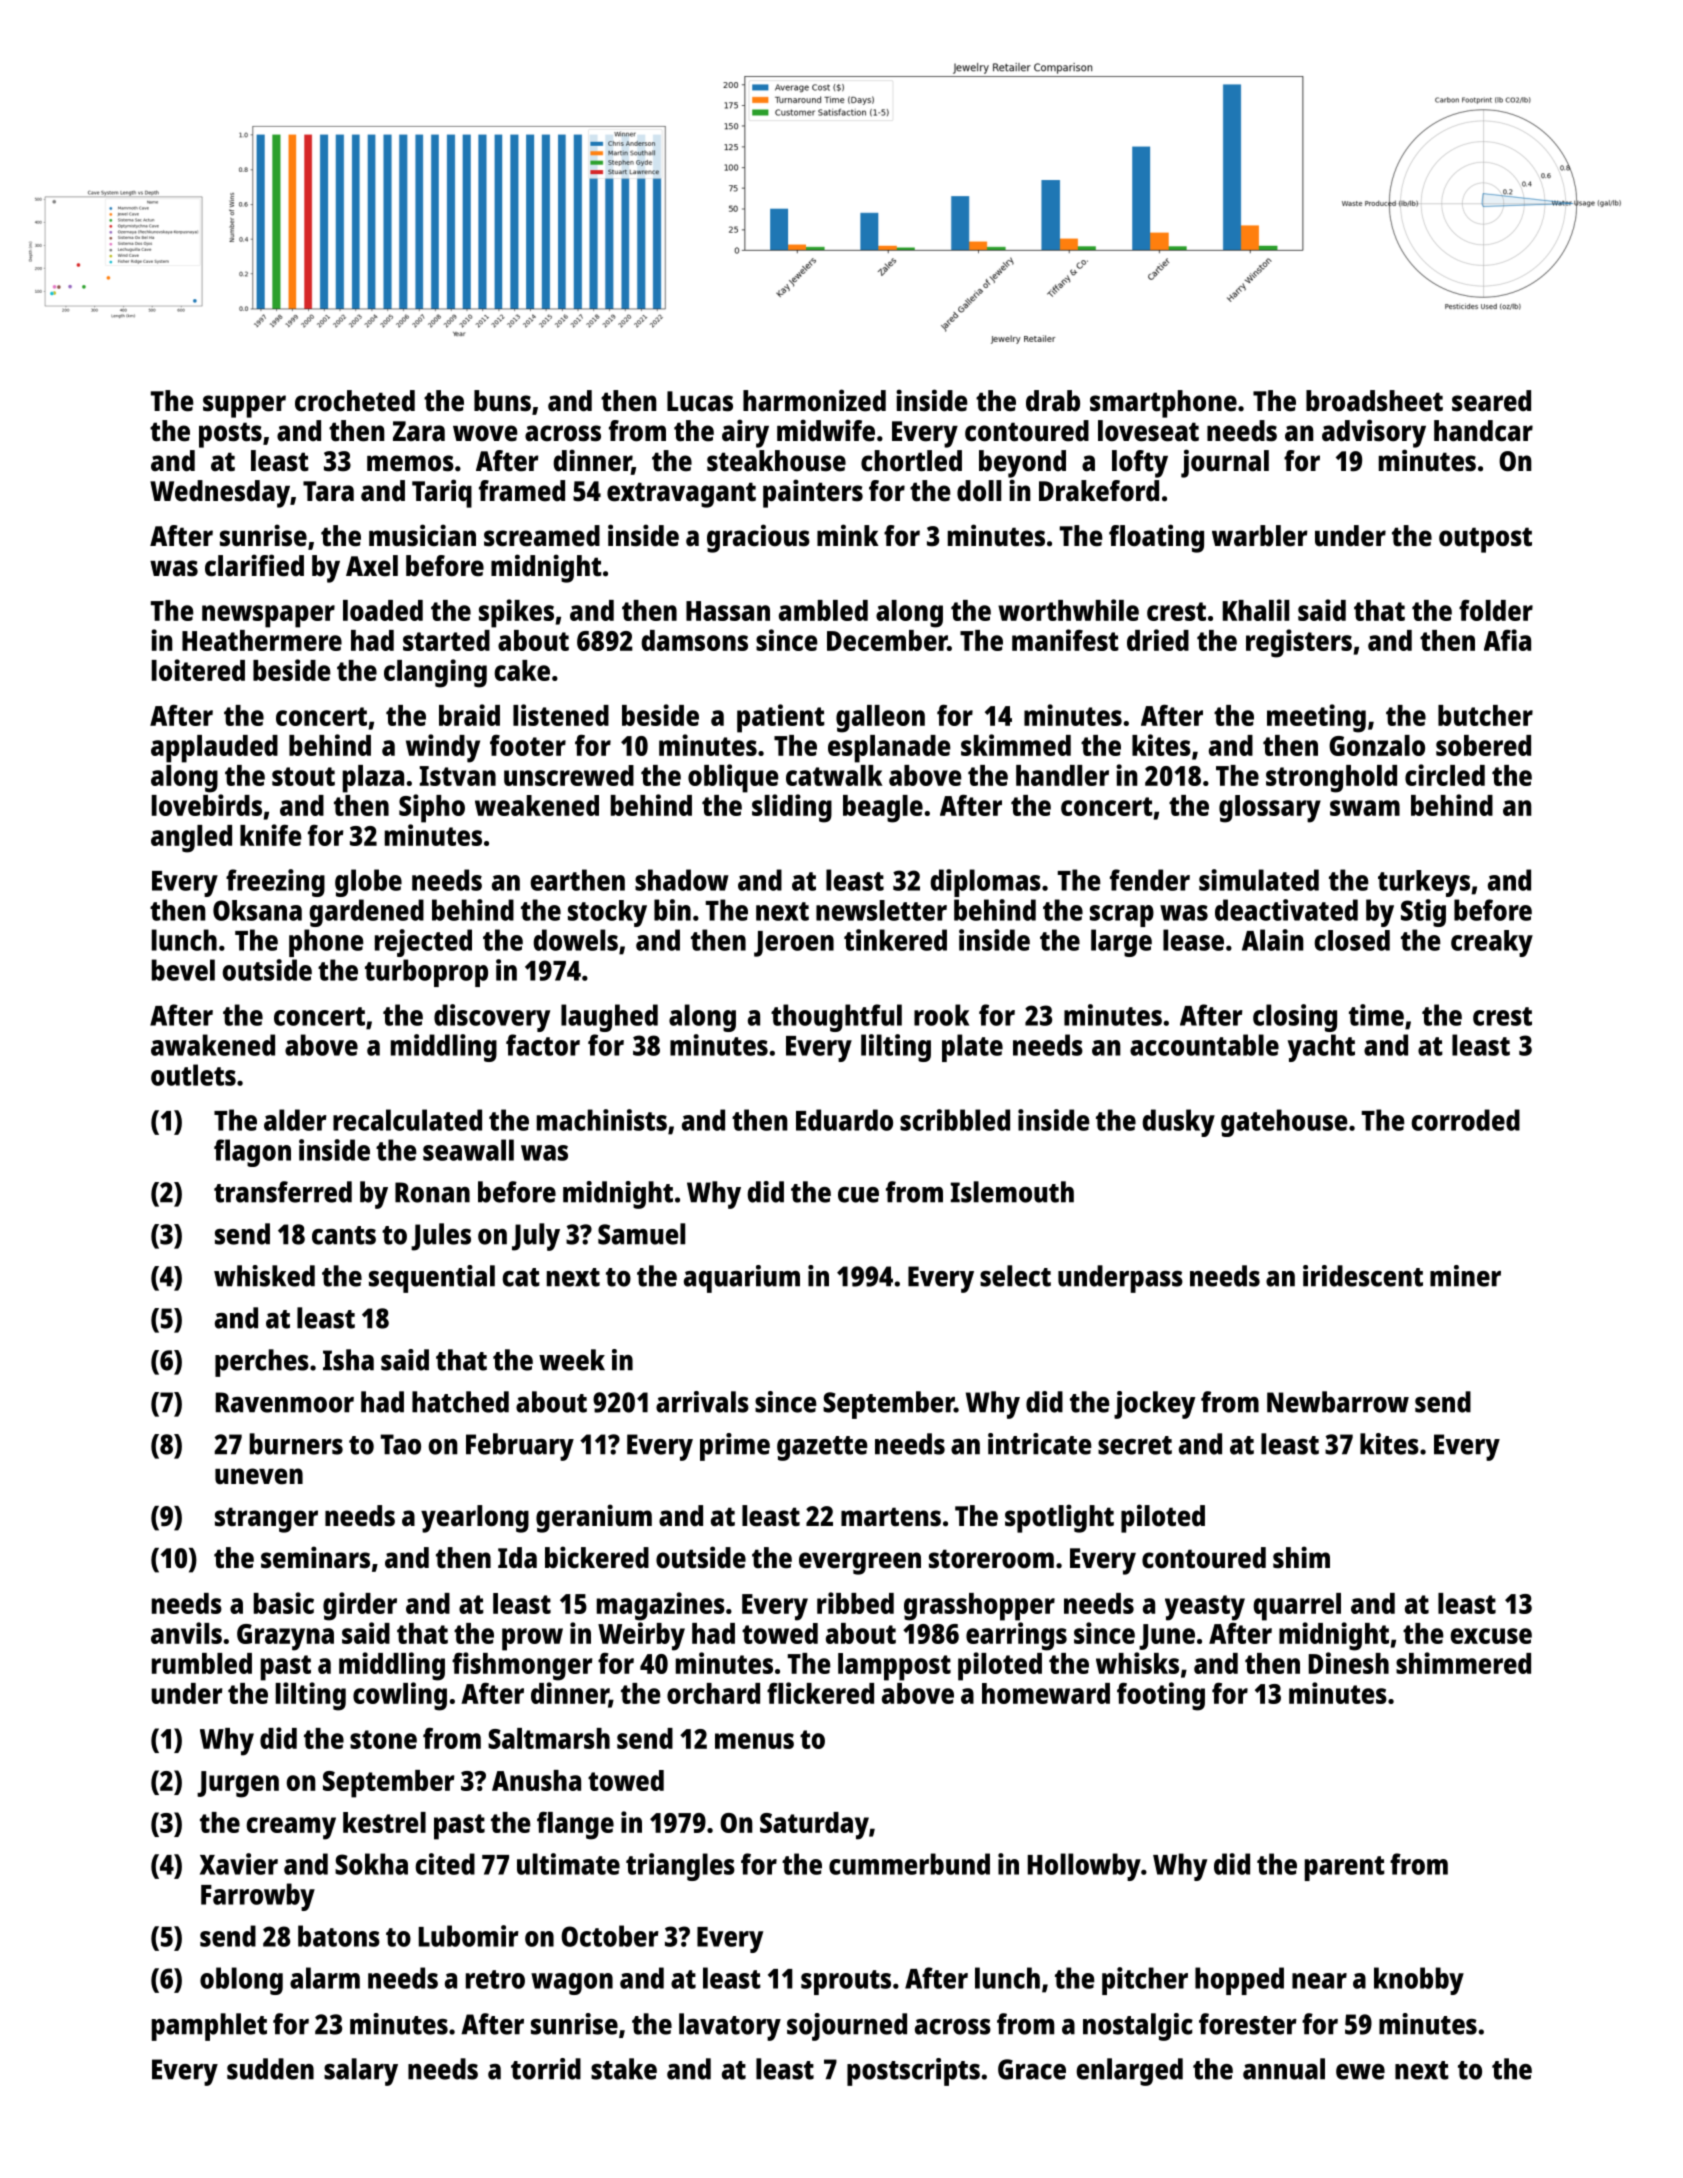 The image size is (1683, 2178). What do you see at coordinates (1349, 1663) in the page?
I see `Dinesh` at bounding box center [1349, 1663].
